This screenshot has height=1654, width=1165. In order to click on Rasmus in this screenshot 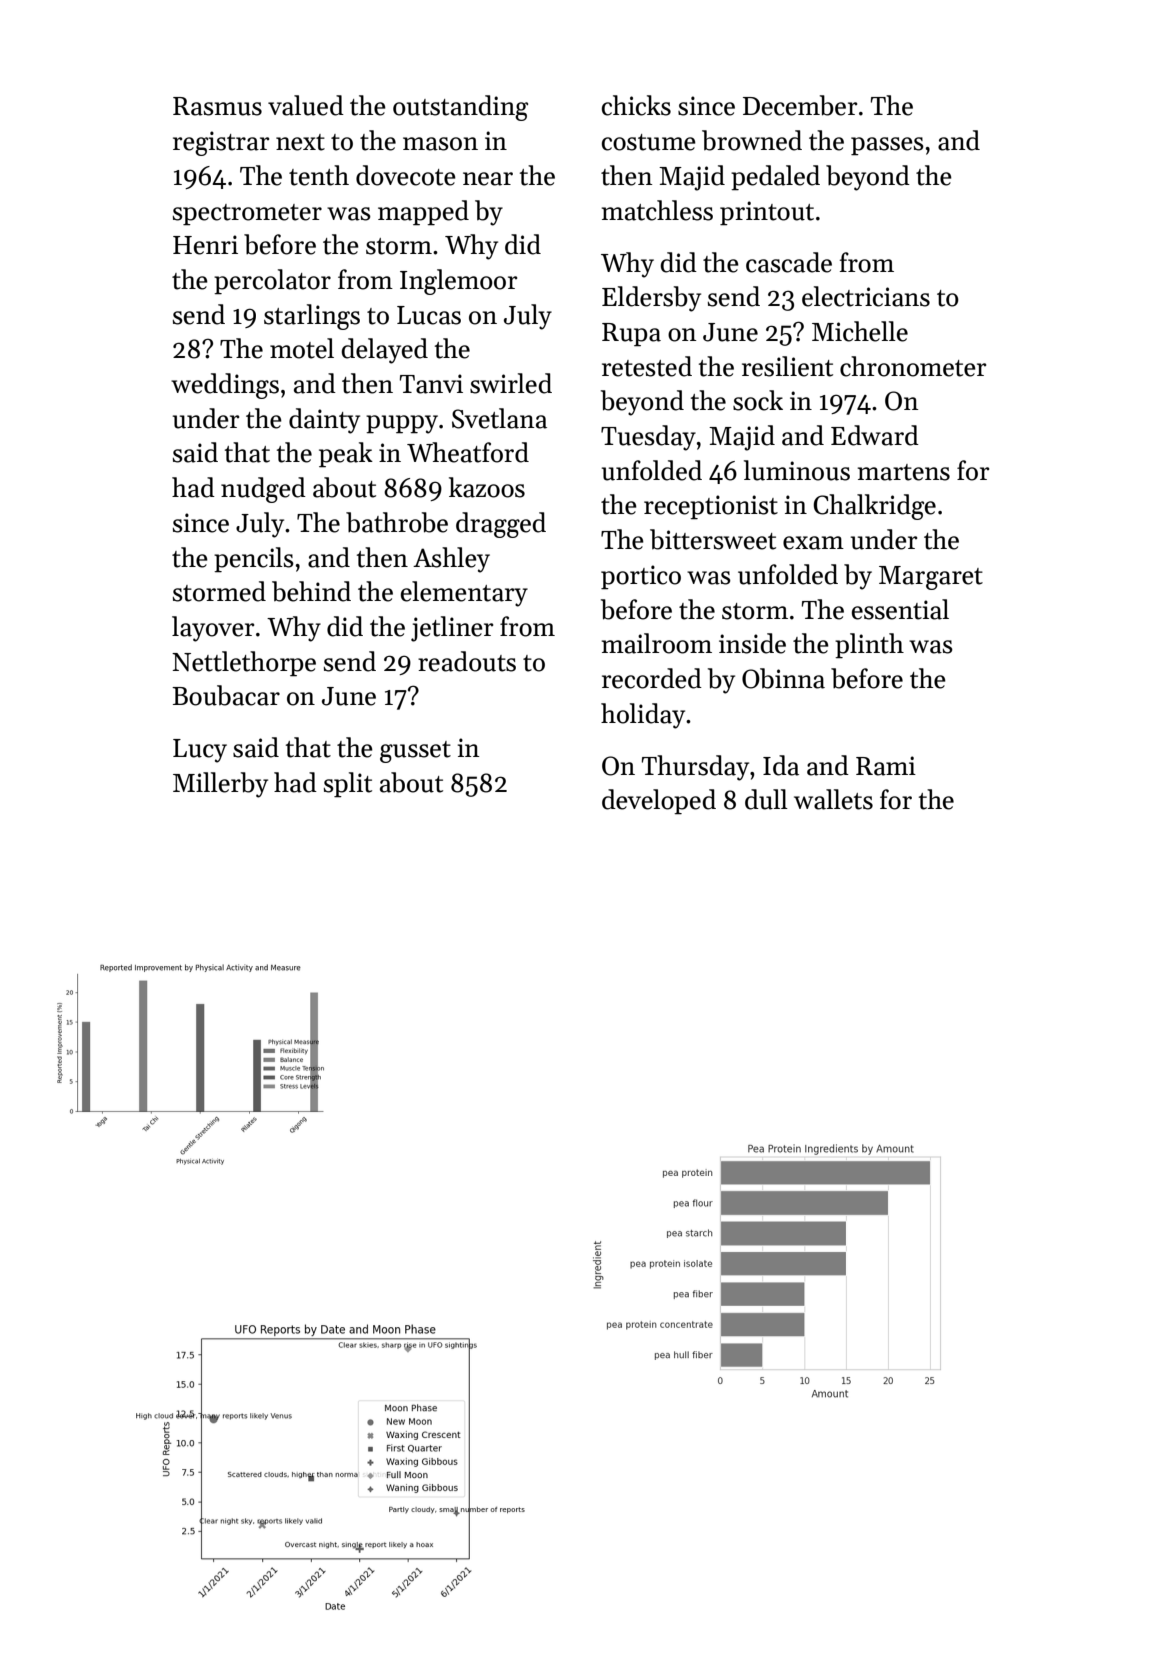, I will do `click(217, 106)`.
